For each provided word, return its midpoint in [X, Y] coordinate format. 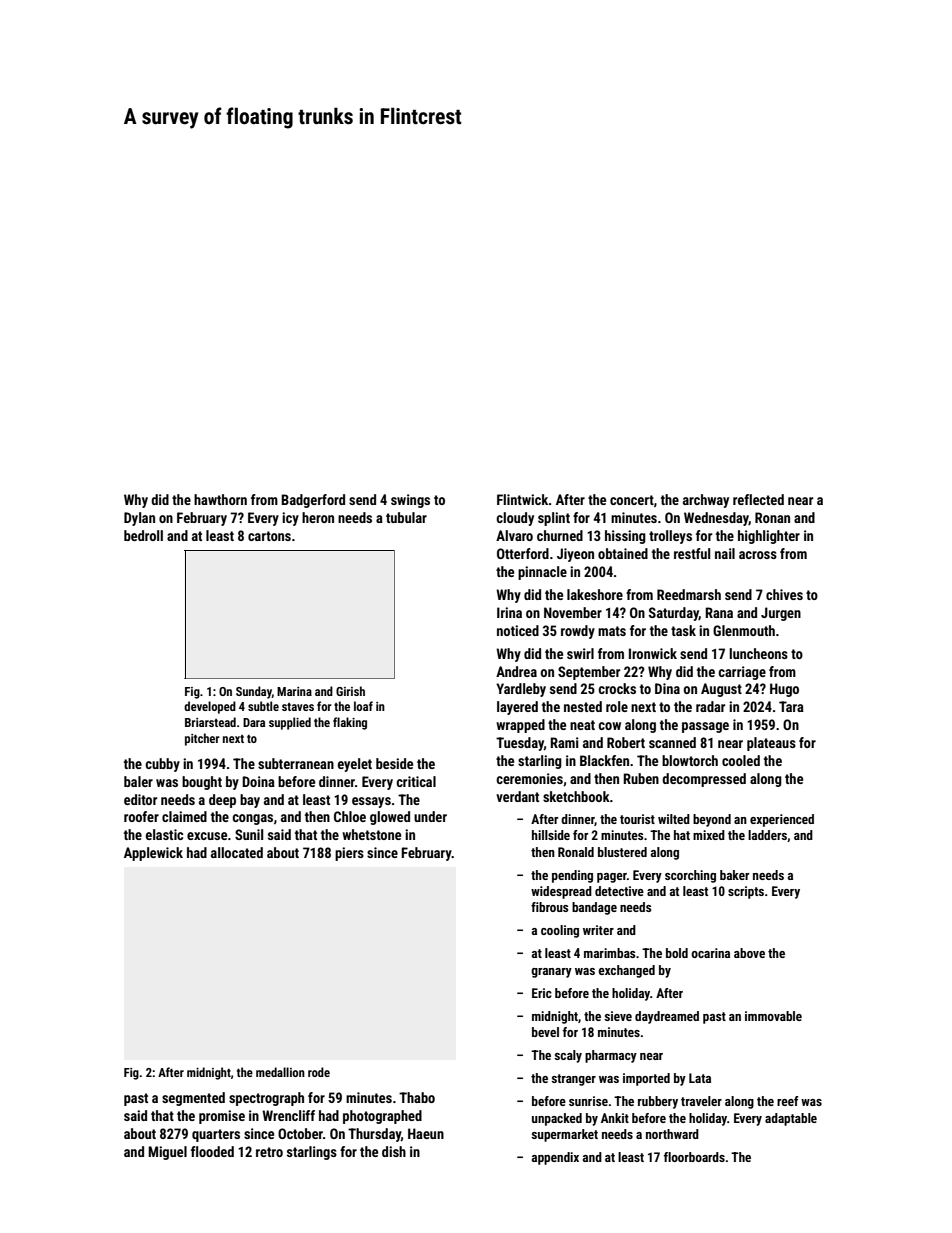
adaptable [791, 1119]
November [573, 612]
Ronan [772, 517]
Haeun [426, 1133]
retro [269, 1152]
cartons [269, 536]
